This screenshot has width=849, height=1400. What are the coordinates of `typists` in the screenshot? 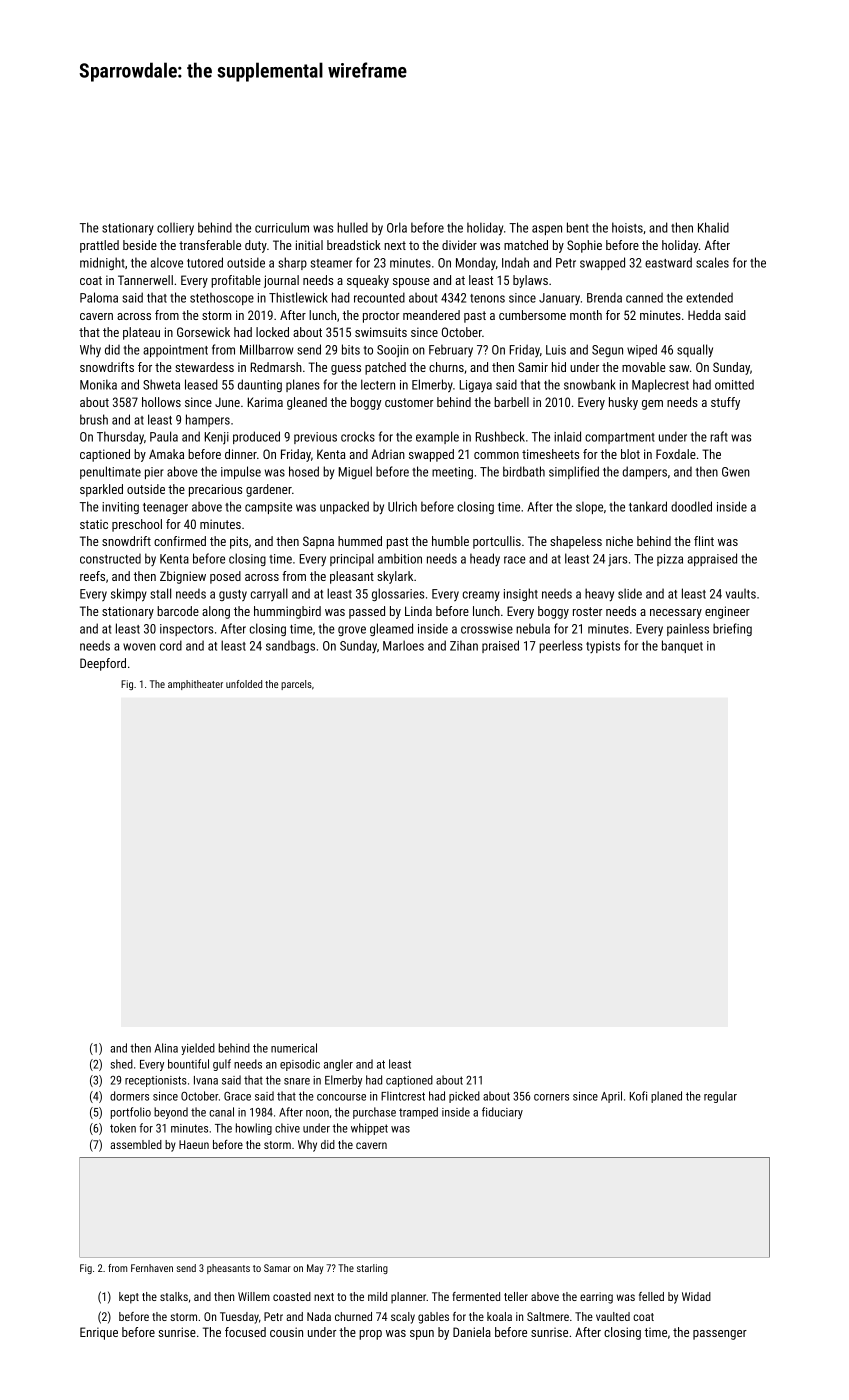 It's located at (603, 647).
